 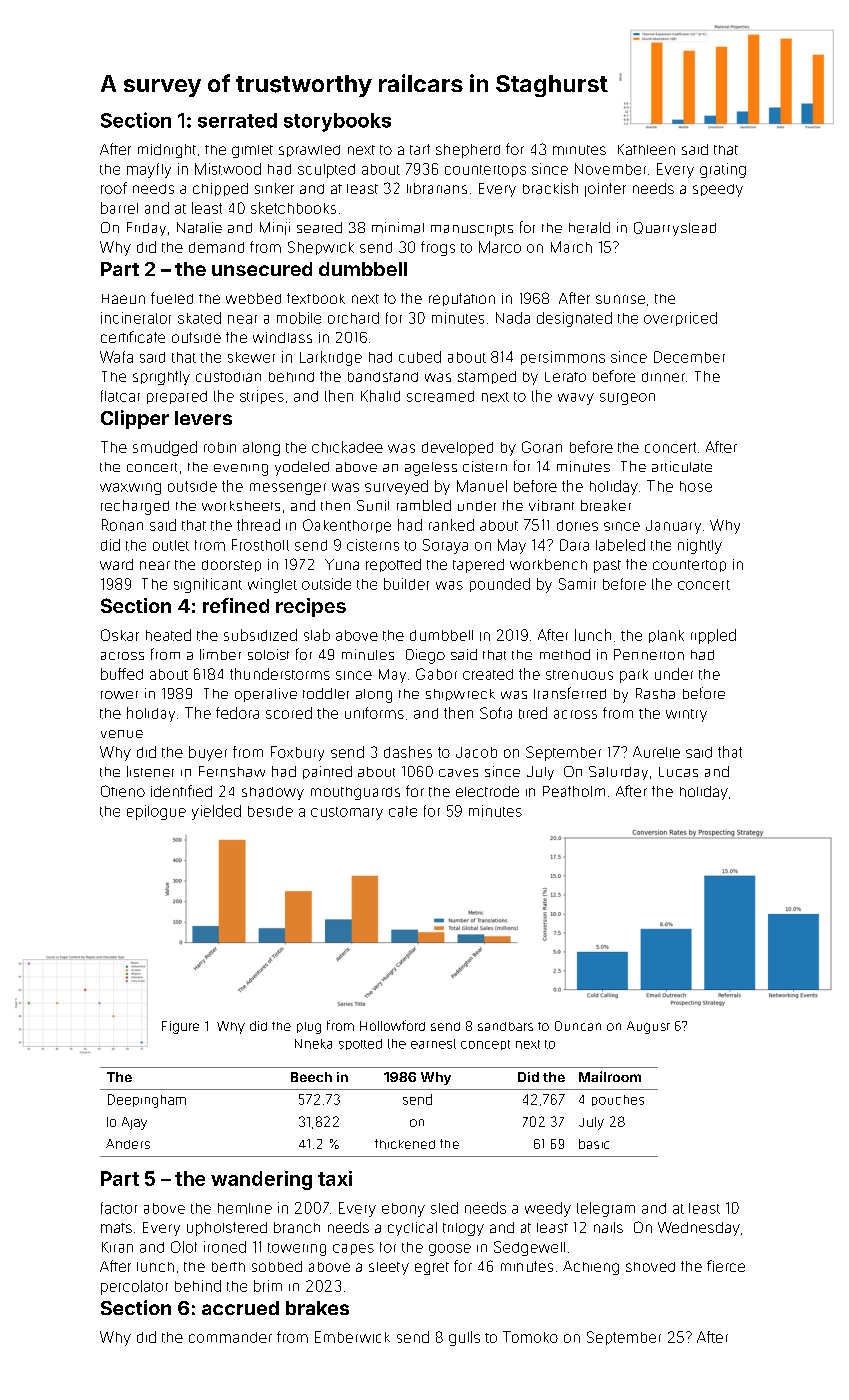 I want to click on fierce, so click(x=726, y=1266).
